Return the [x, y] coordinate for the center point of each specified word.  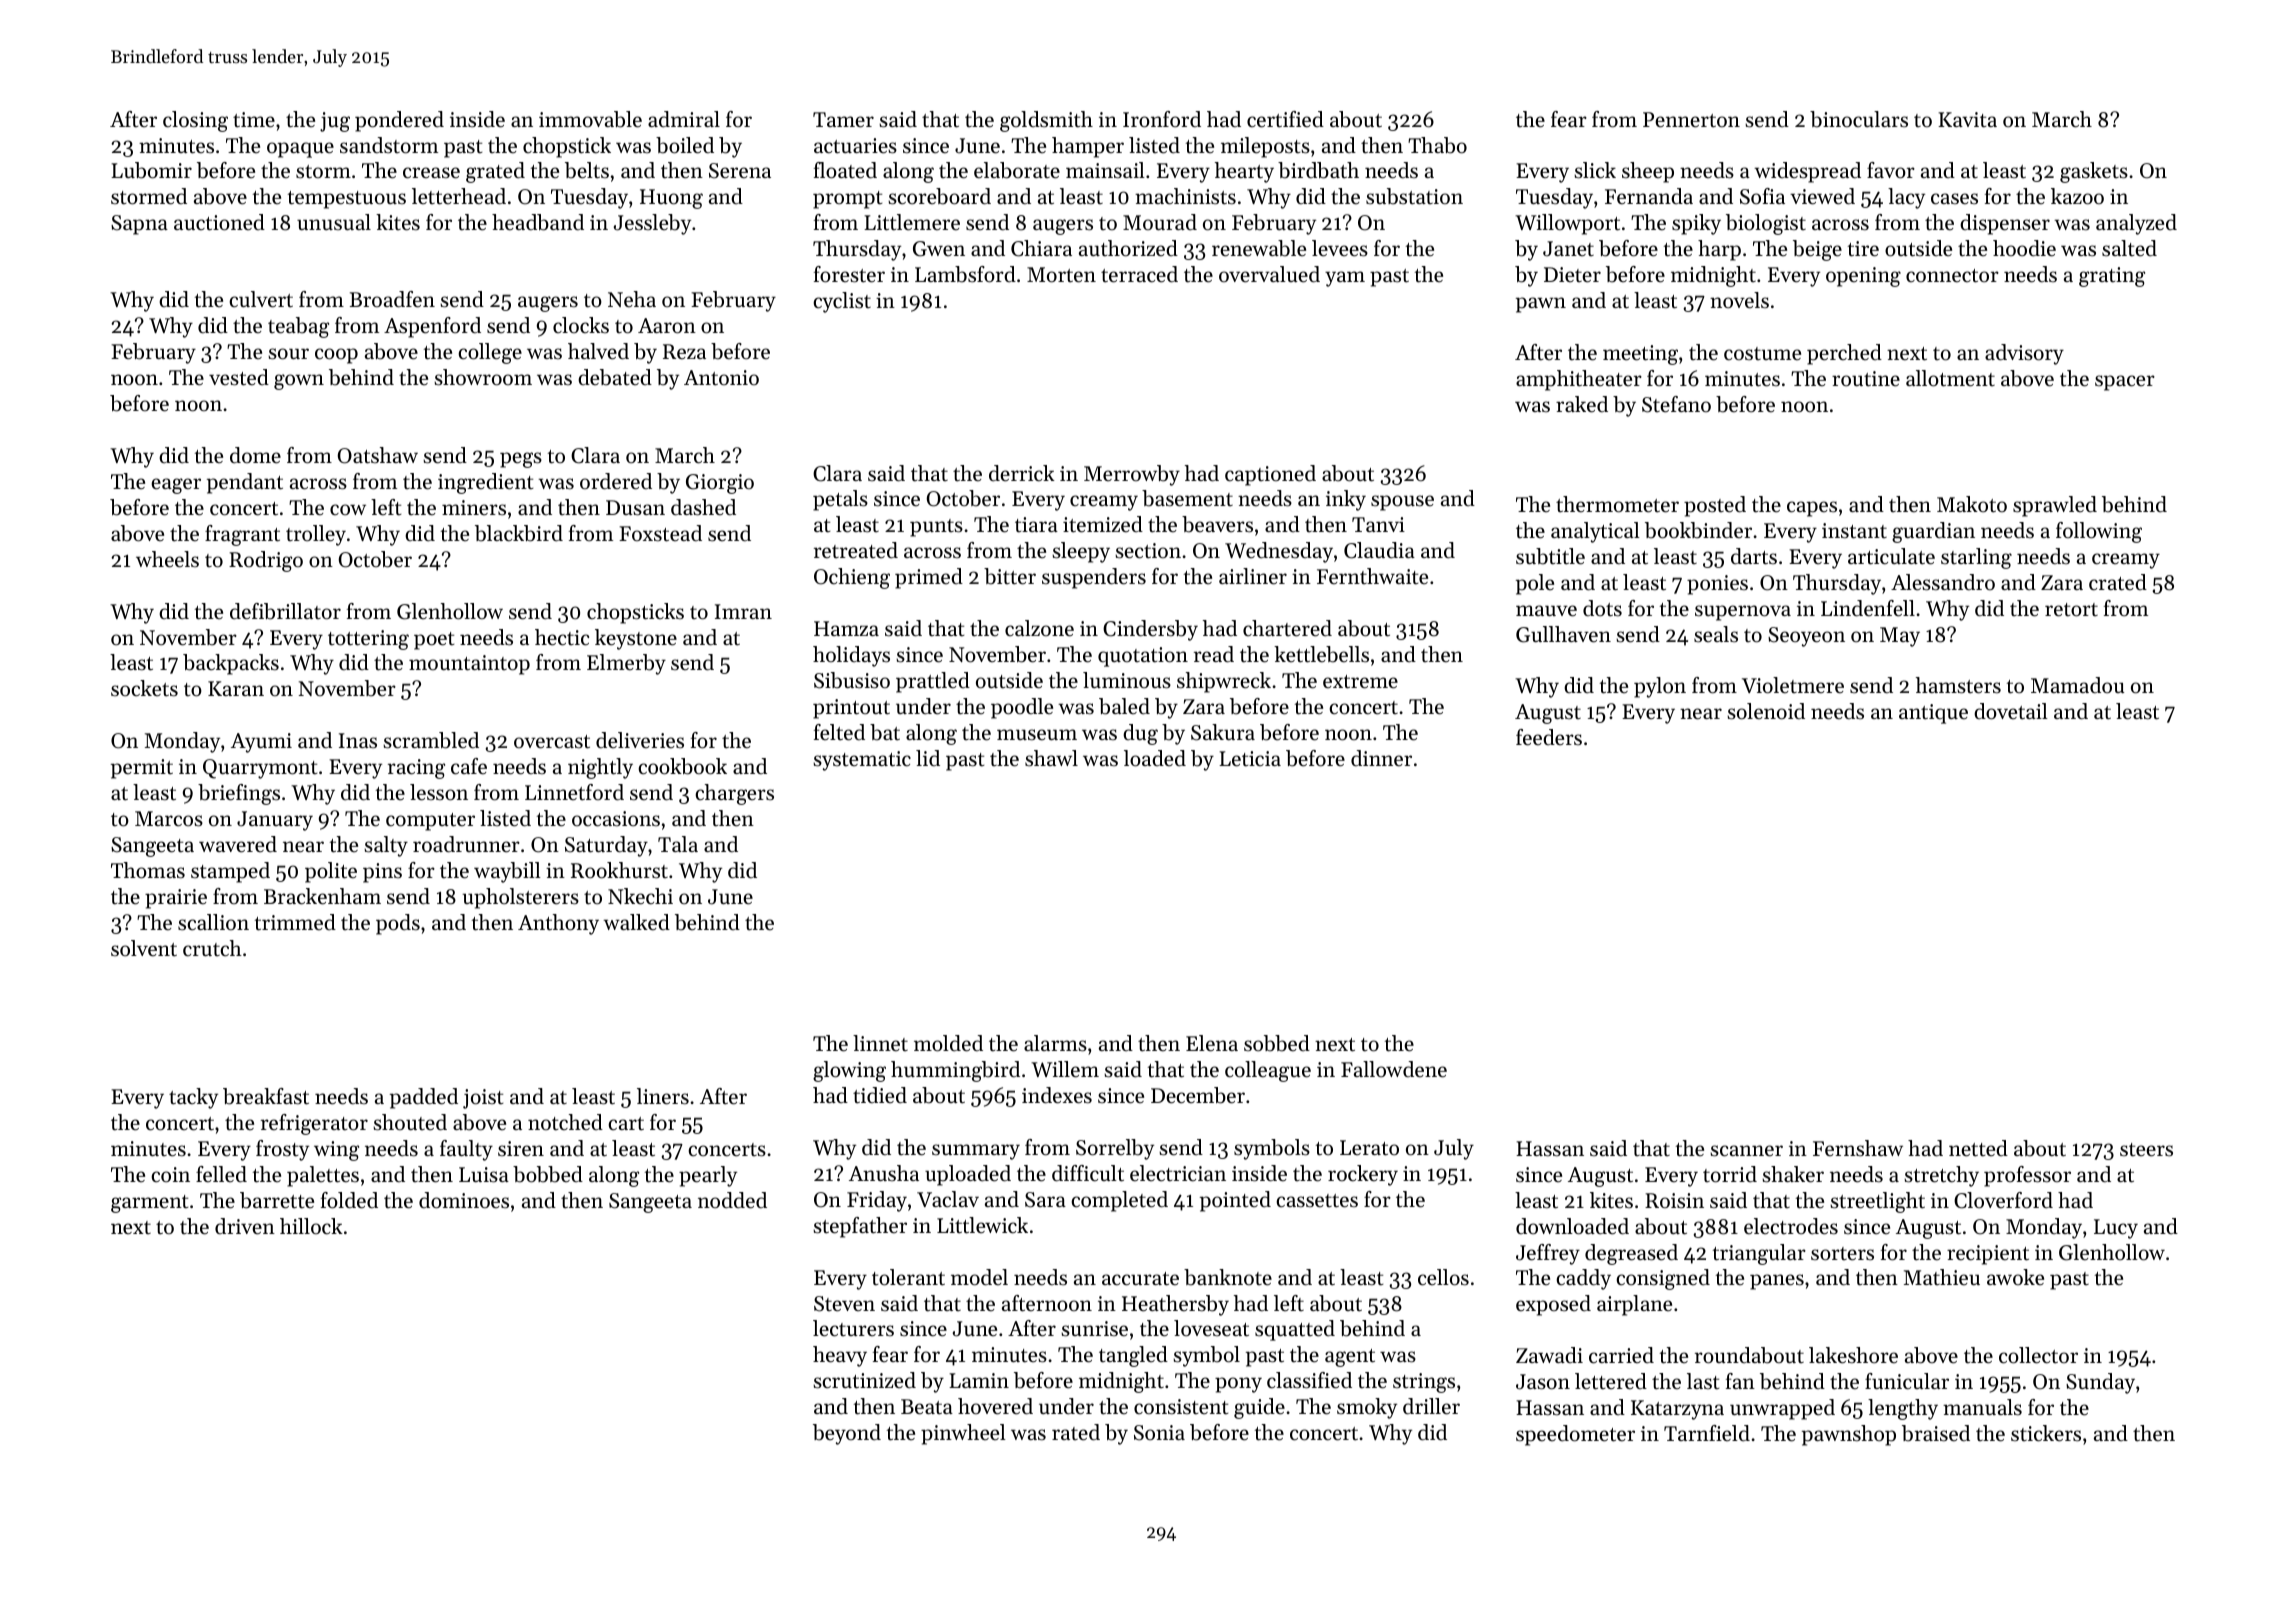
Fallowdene [1394, 1069]
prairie [176, 899]
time [254, 120]
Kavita [1967, 120]
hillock [311, 1226]
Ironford [1162, 119]
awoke [2015, 1277]
